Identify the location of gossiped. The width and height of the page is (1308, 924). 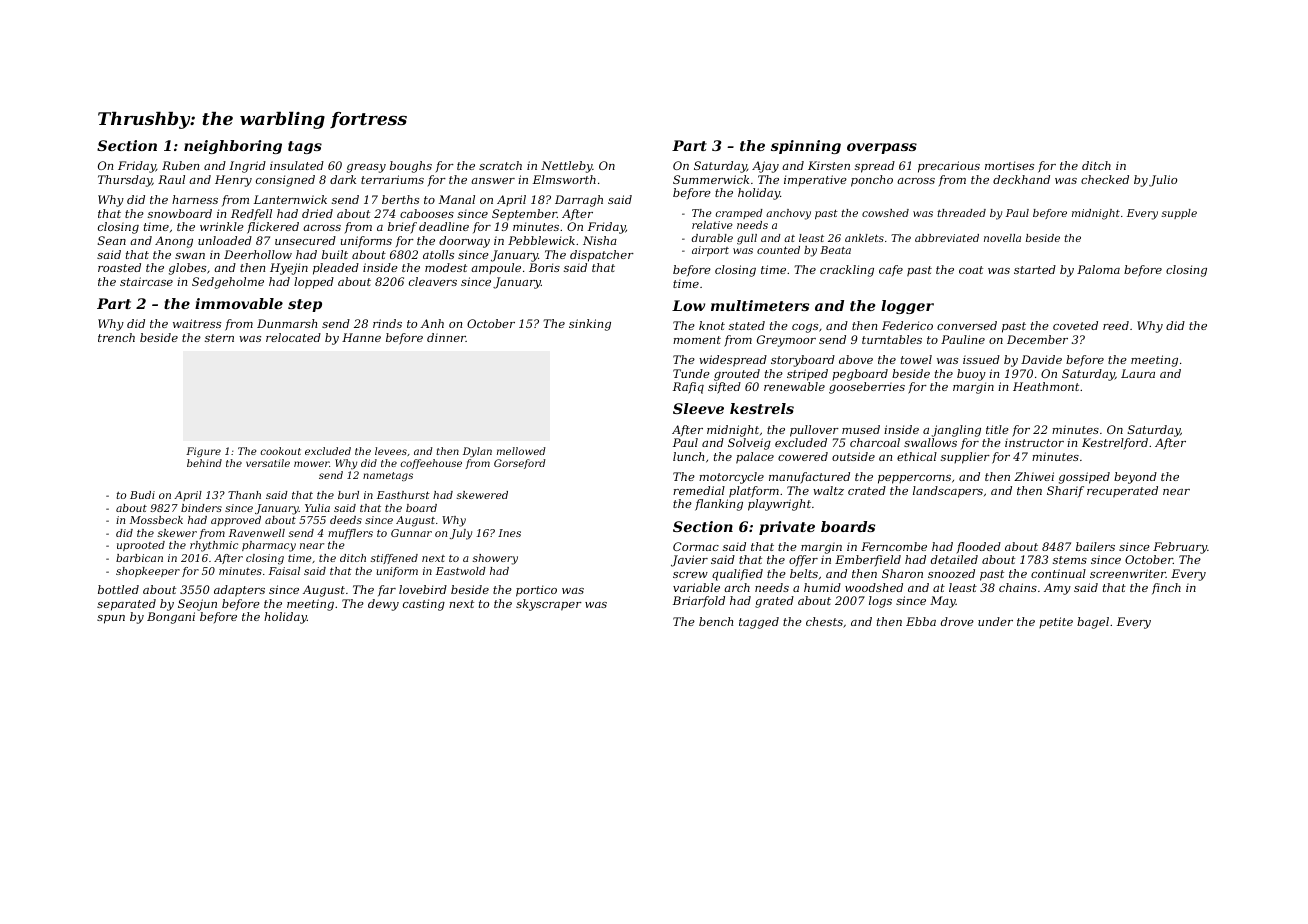
(1084, 478).
